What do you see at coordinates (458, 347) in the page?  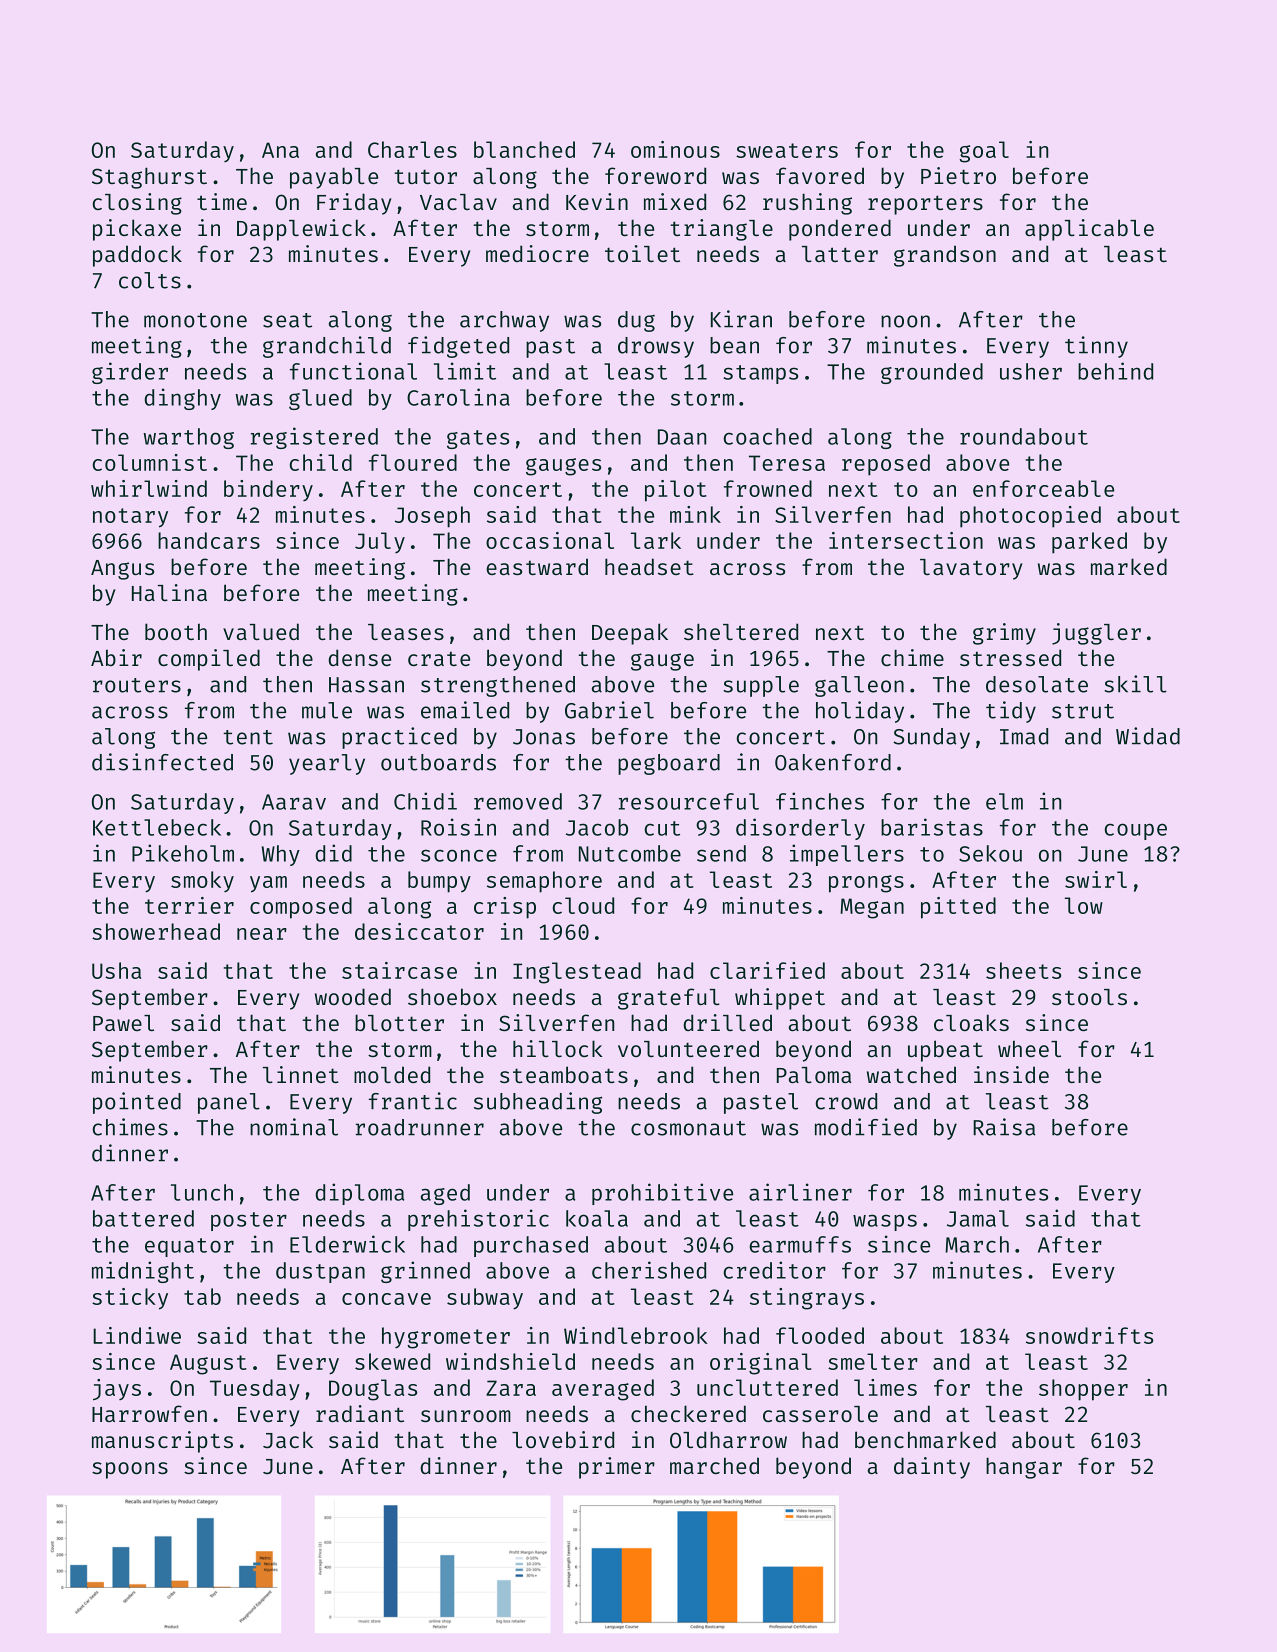 I see `fidgeted` at bounding box center [458, 347].
